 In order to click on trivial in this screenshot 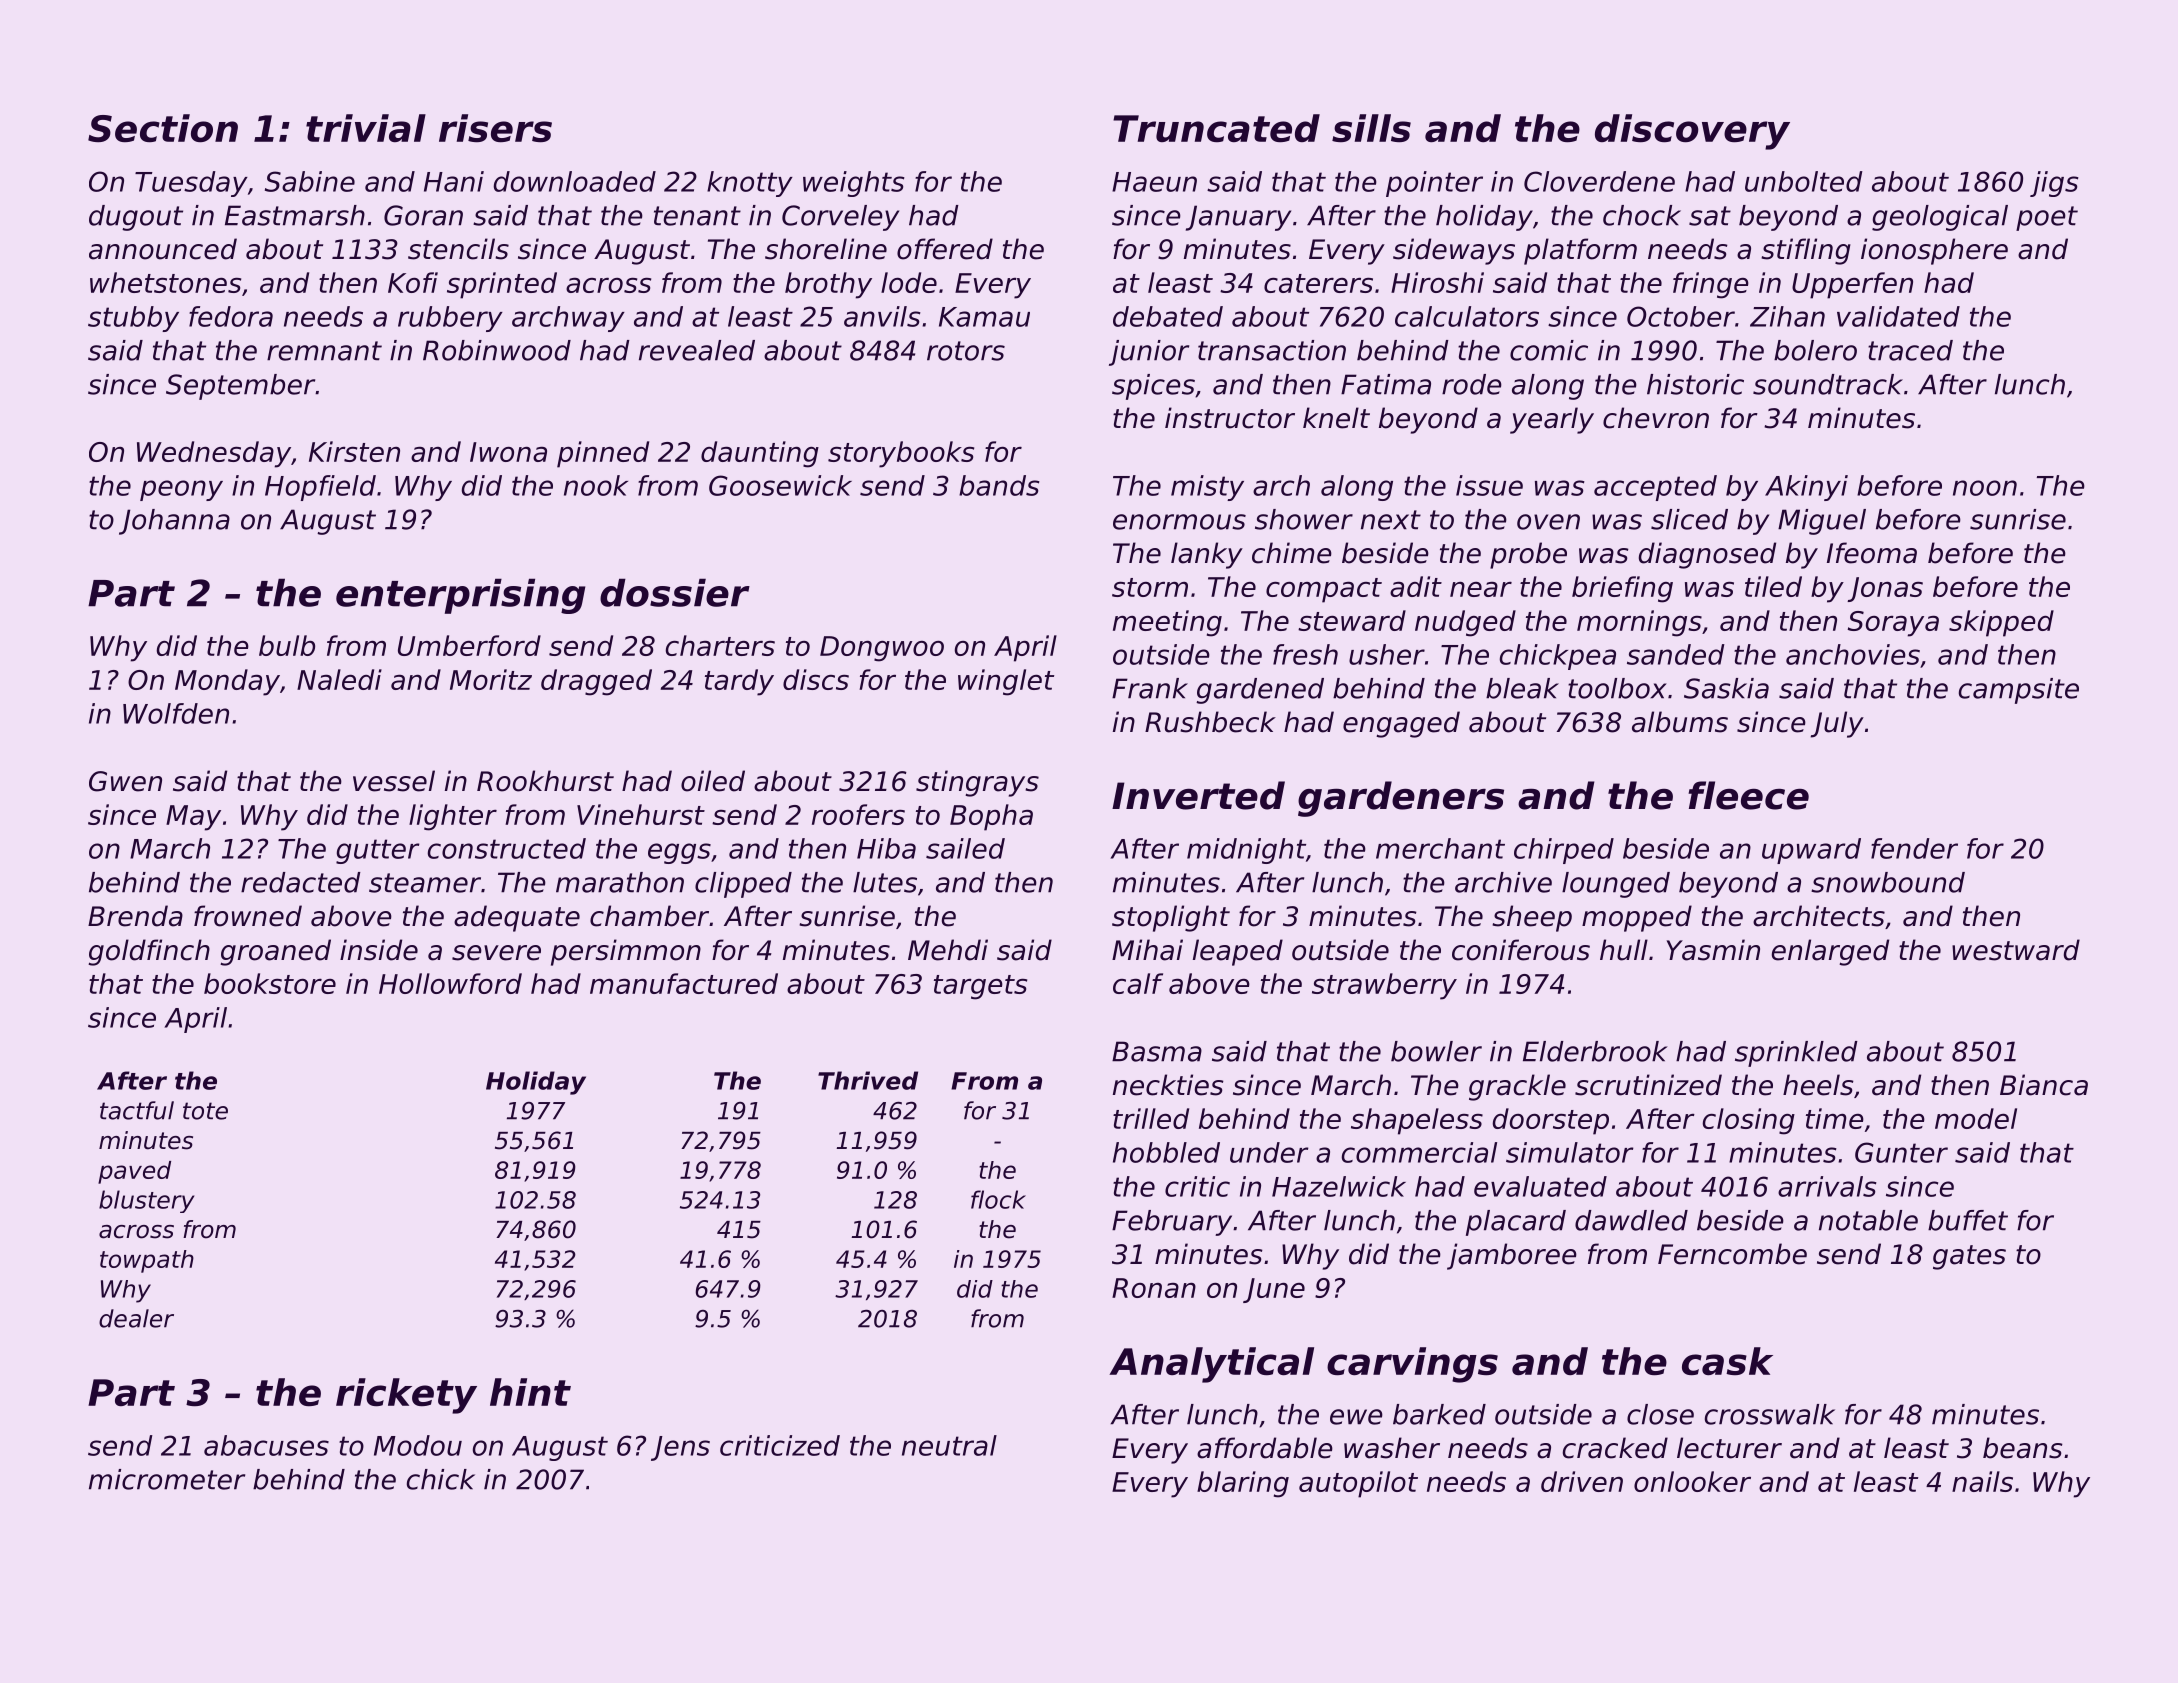, I will do `click(366, 128)`.
